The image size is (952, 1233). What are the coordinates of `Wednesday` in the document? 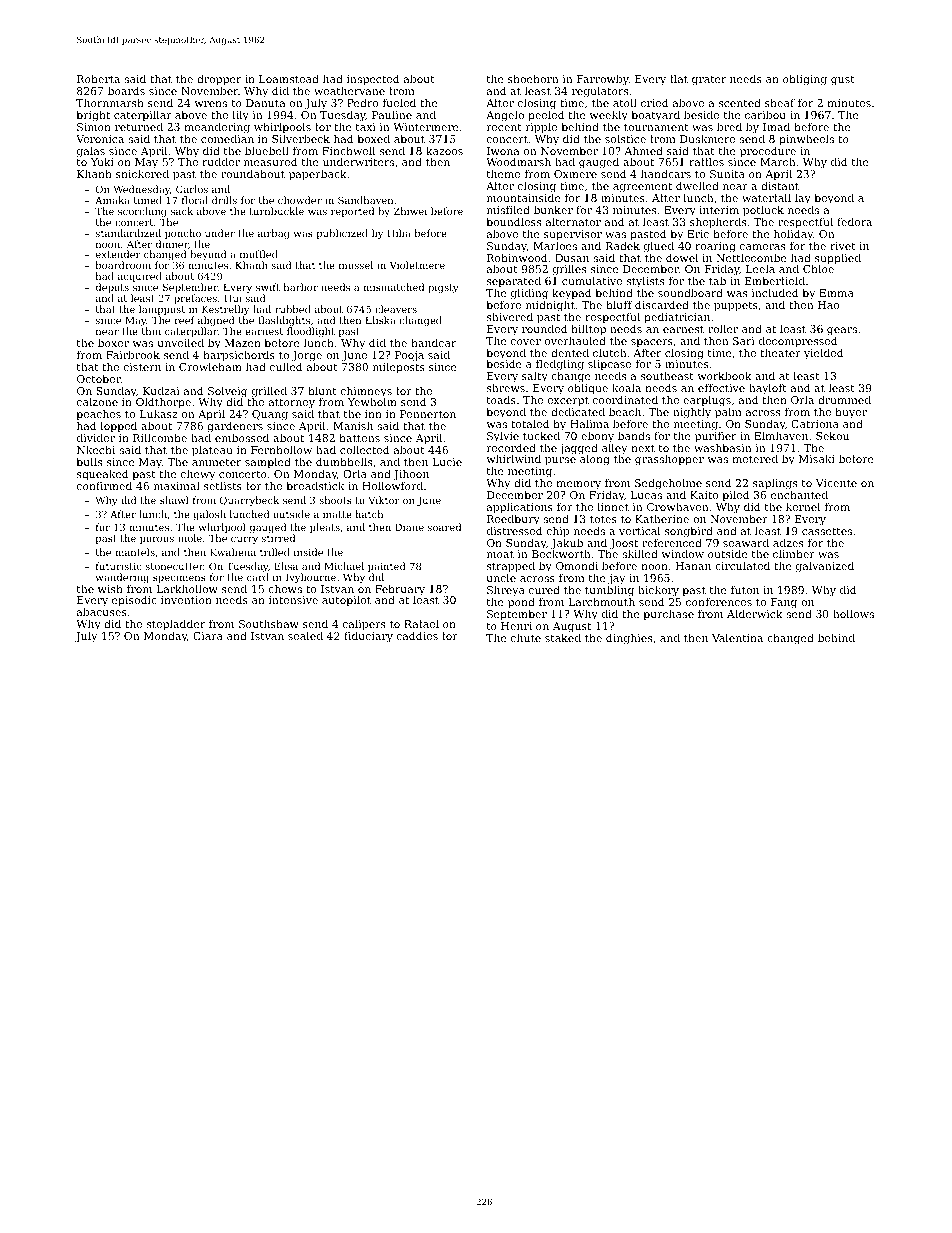 It's located at (142, 190).
